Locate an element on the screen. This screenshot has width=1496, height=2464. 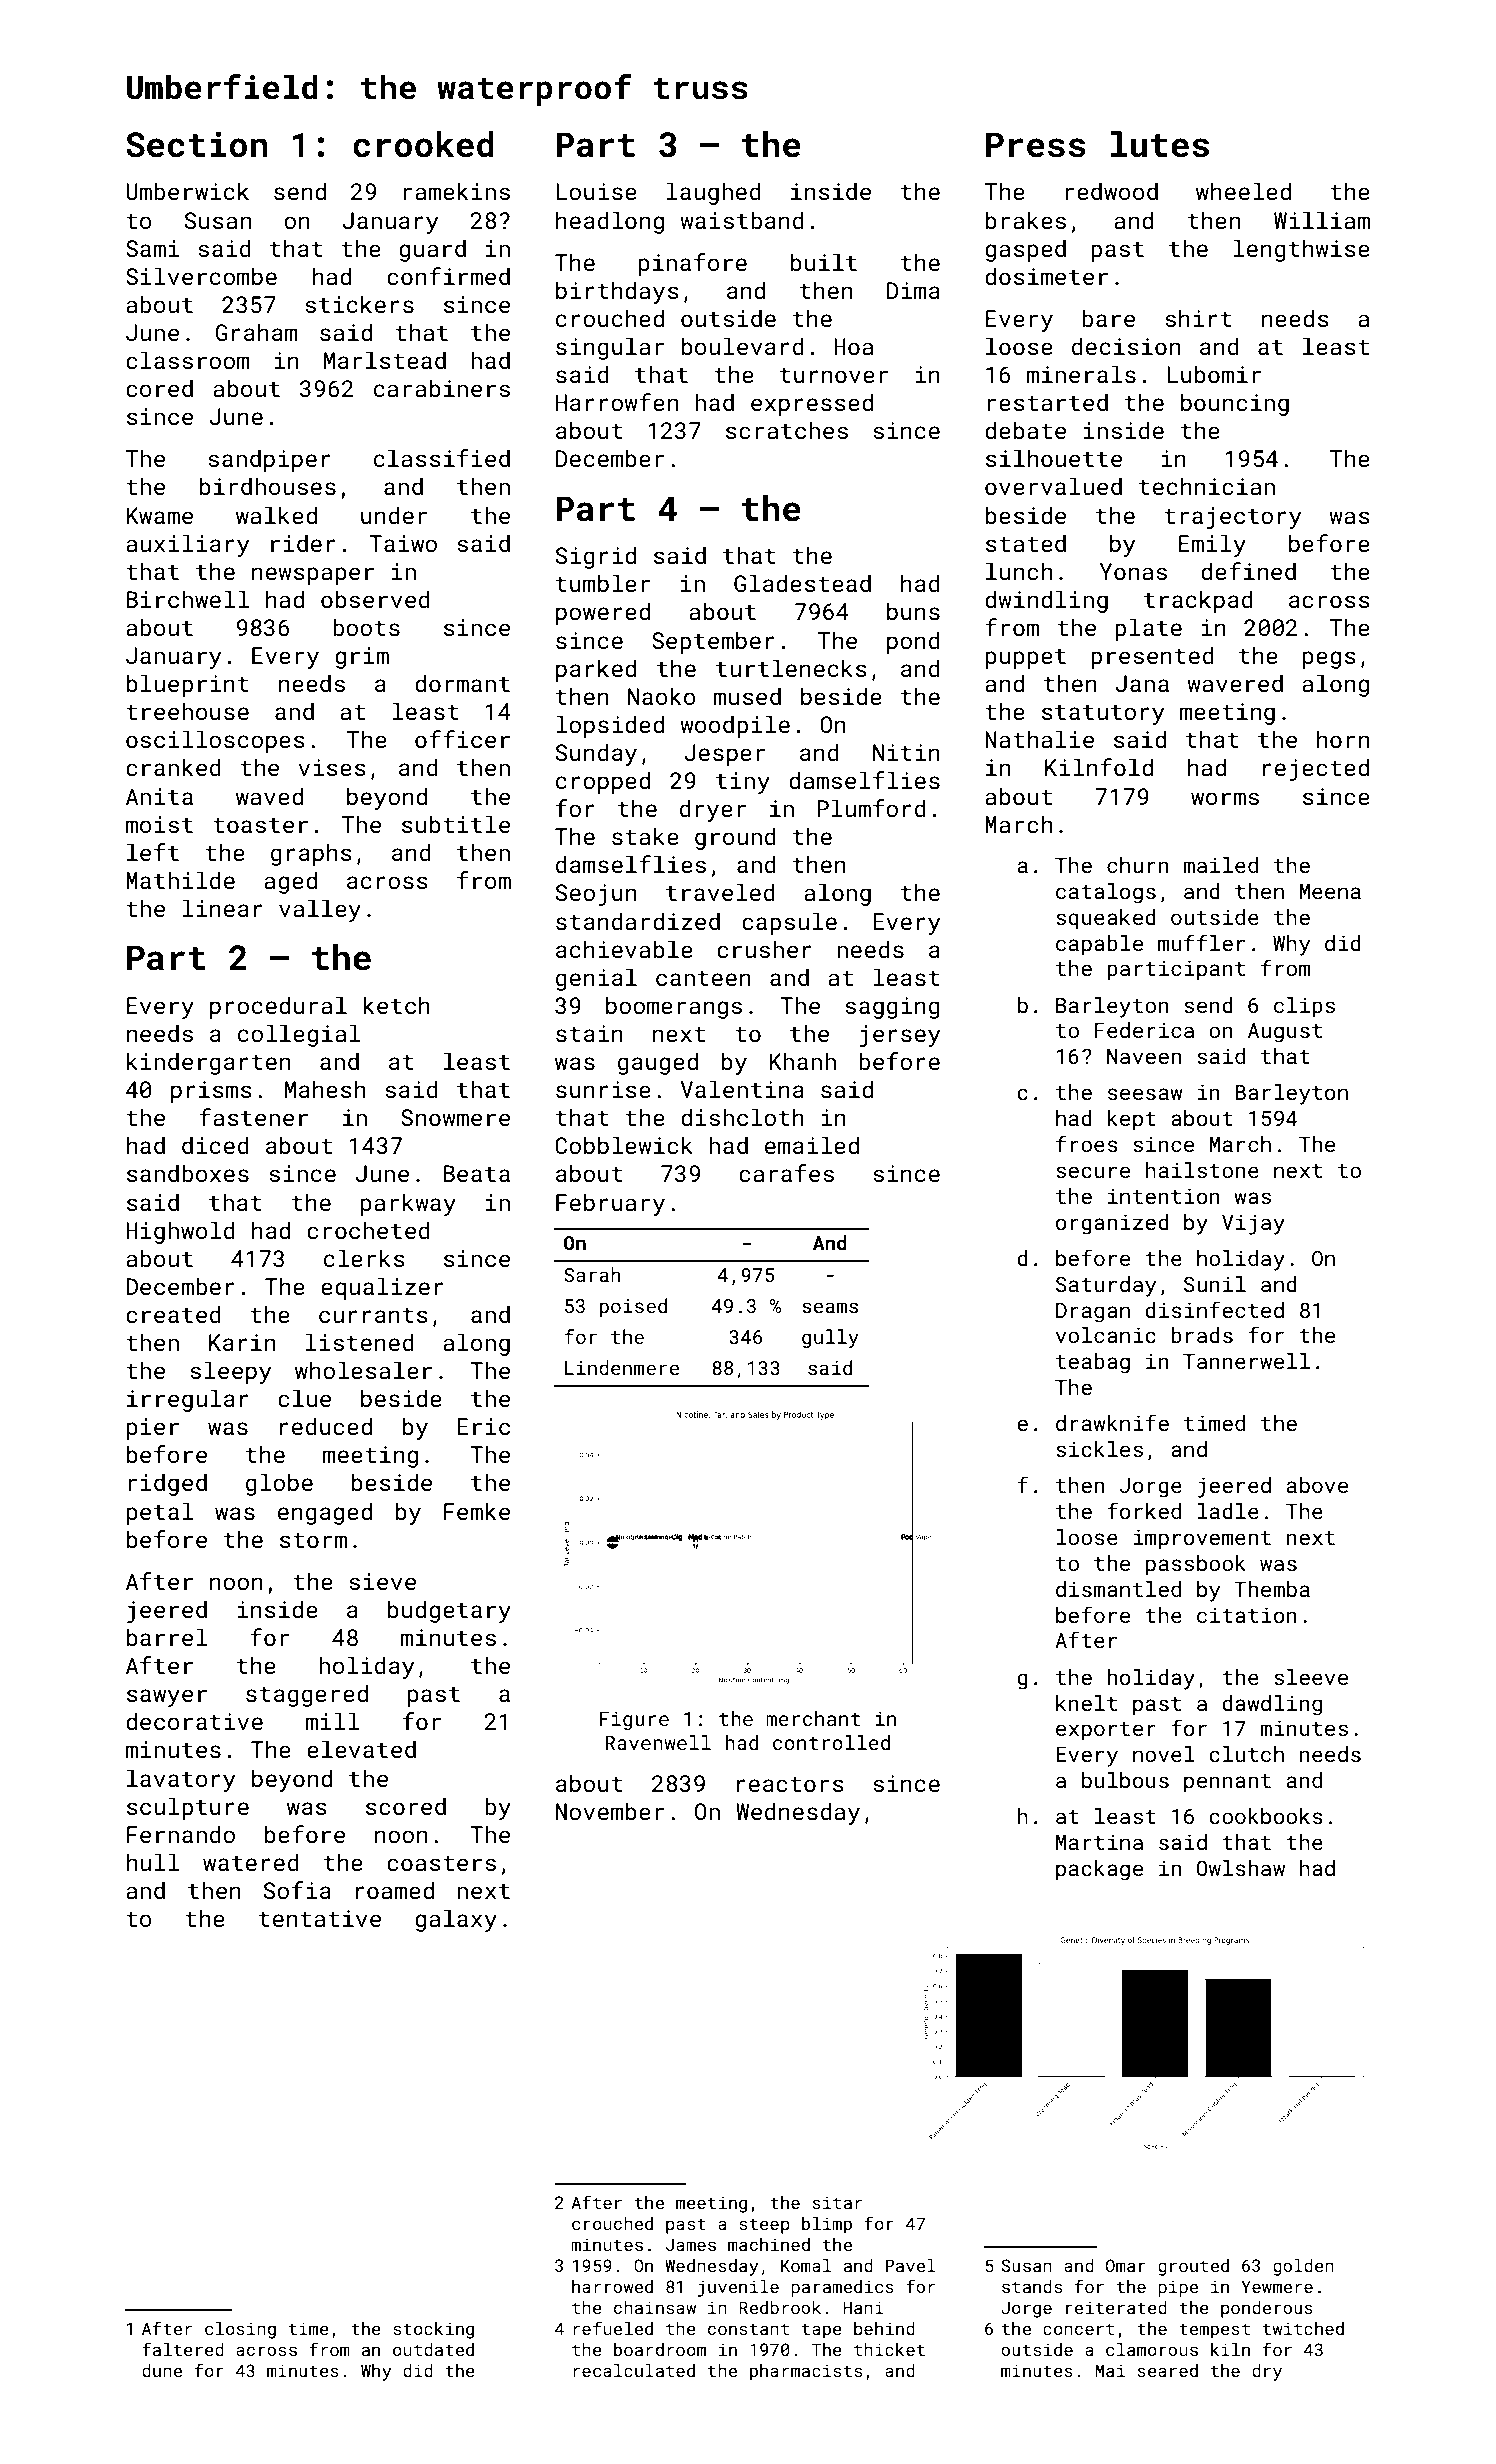
graphs is located at coordinates (311, 854).
